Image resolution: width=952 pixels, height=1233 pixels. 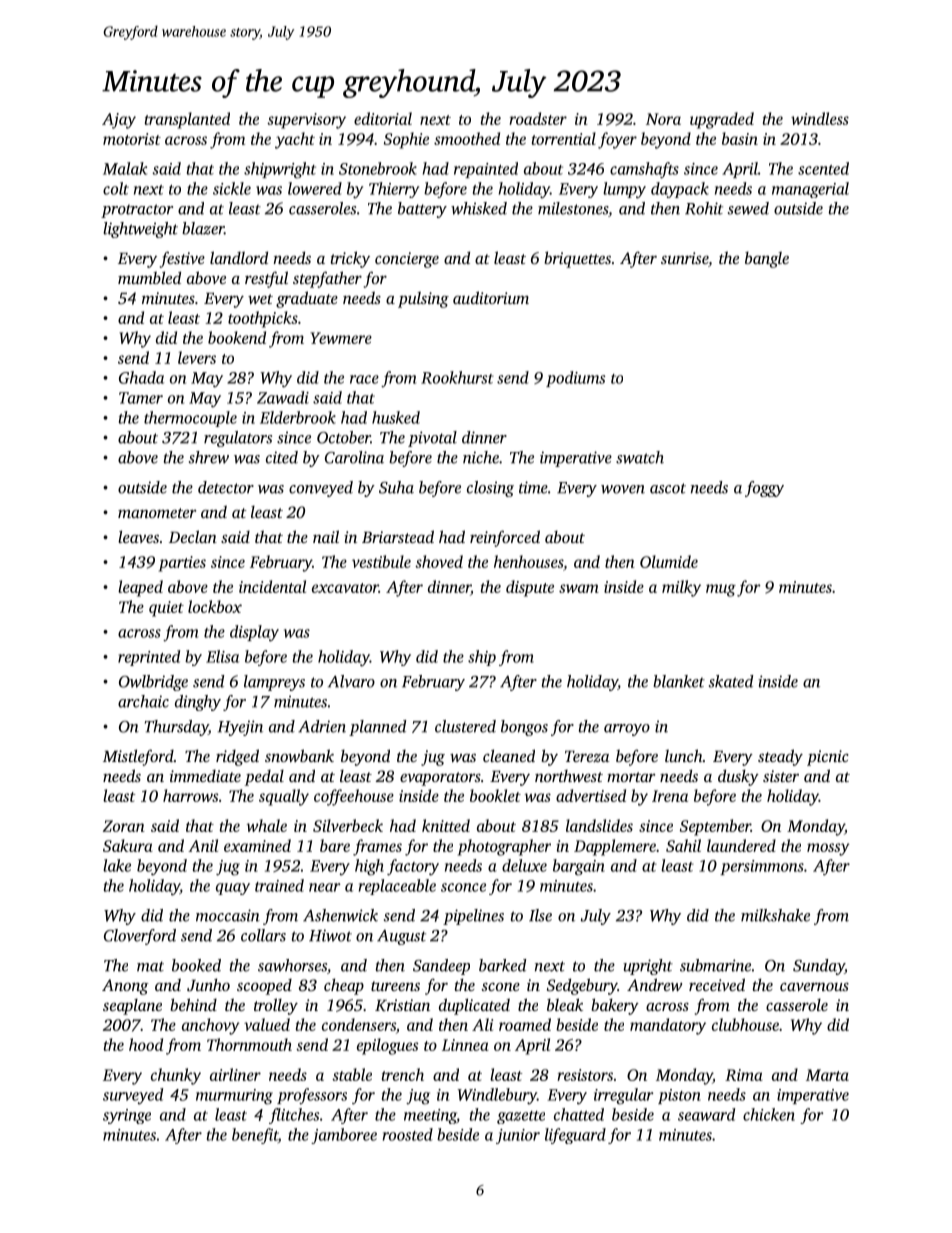 I want to click on cited, so click(x=282, y=457).
